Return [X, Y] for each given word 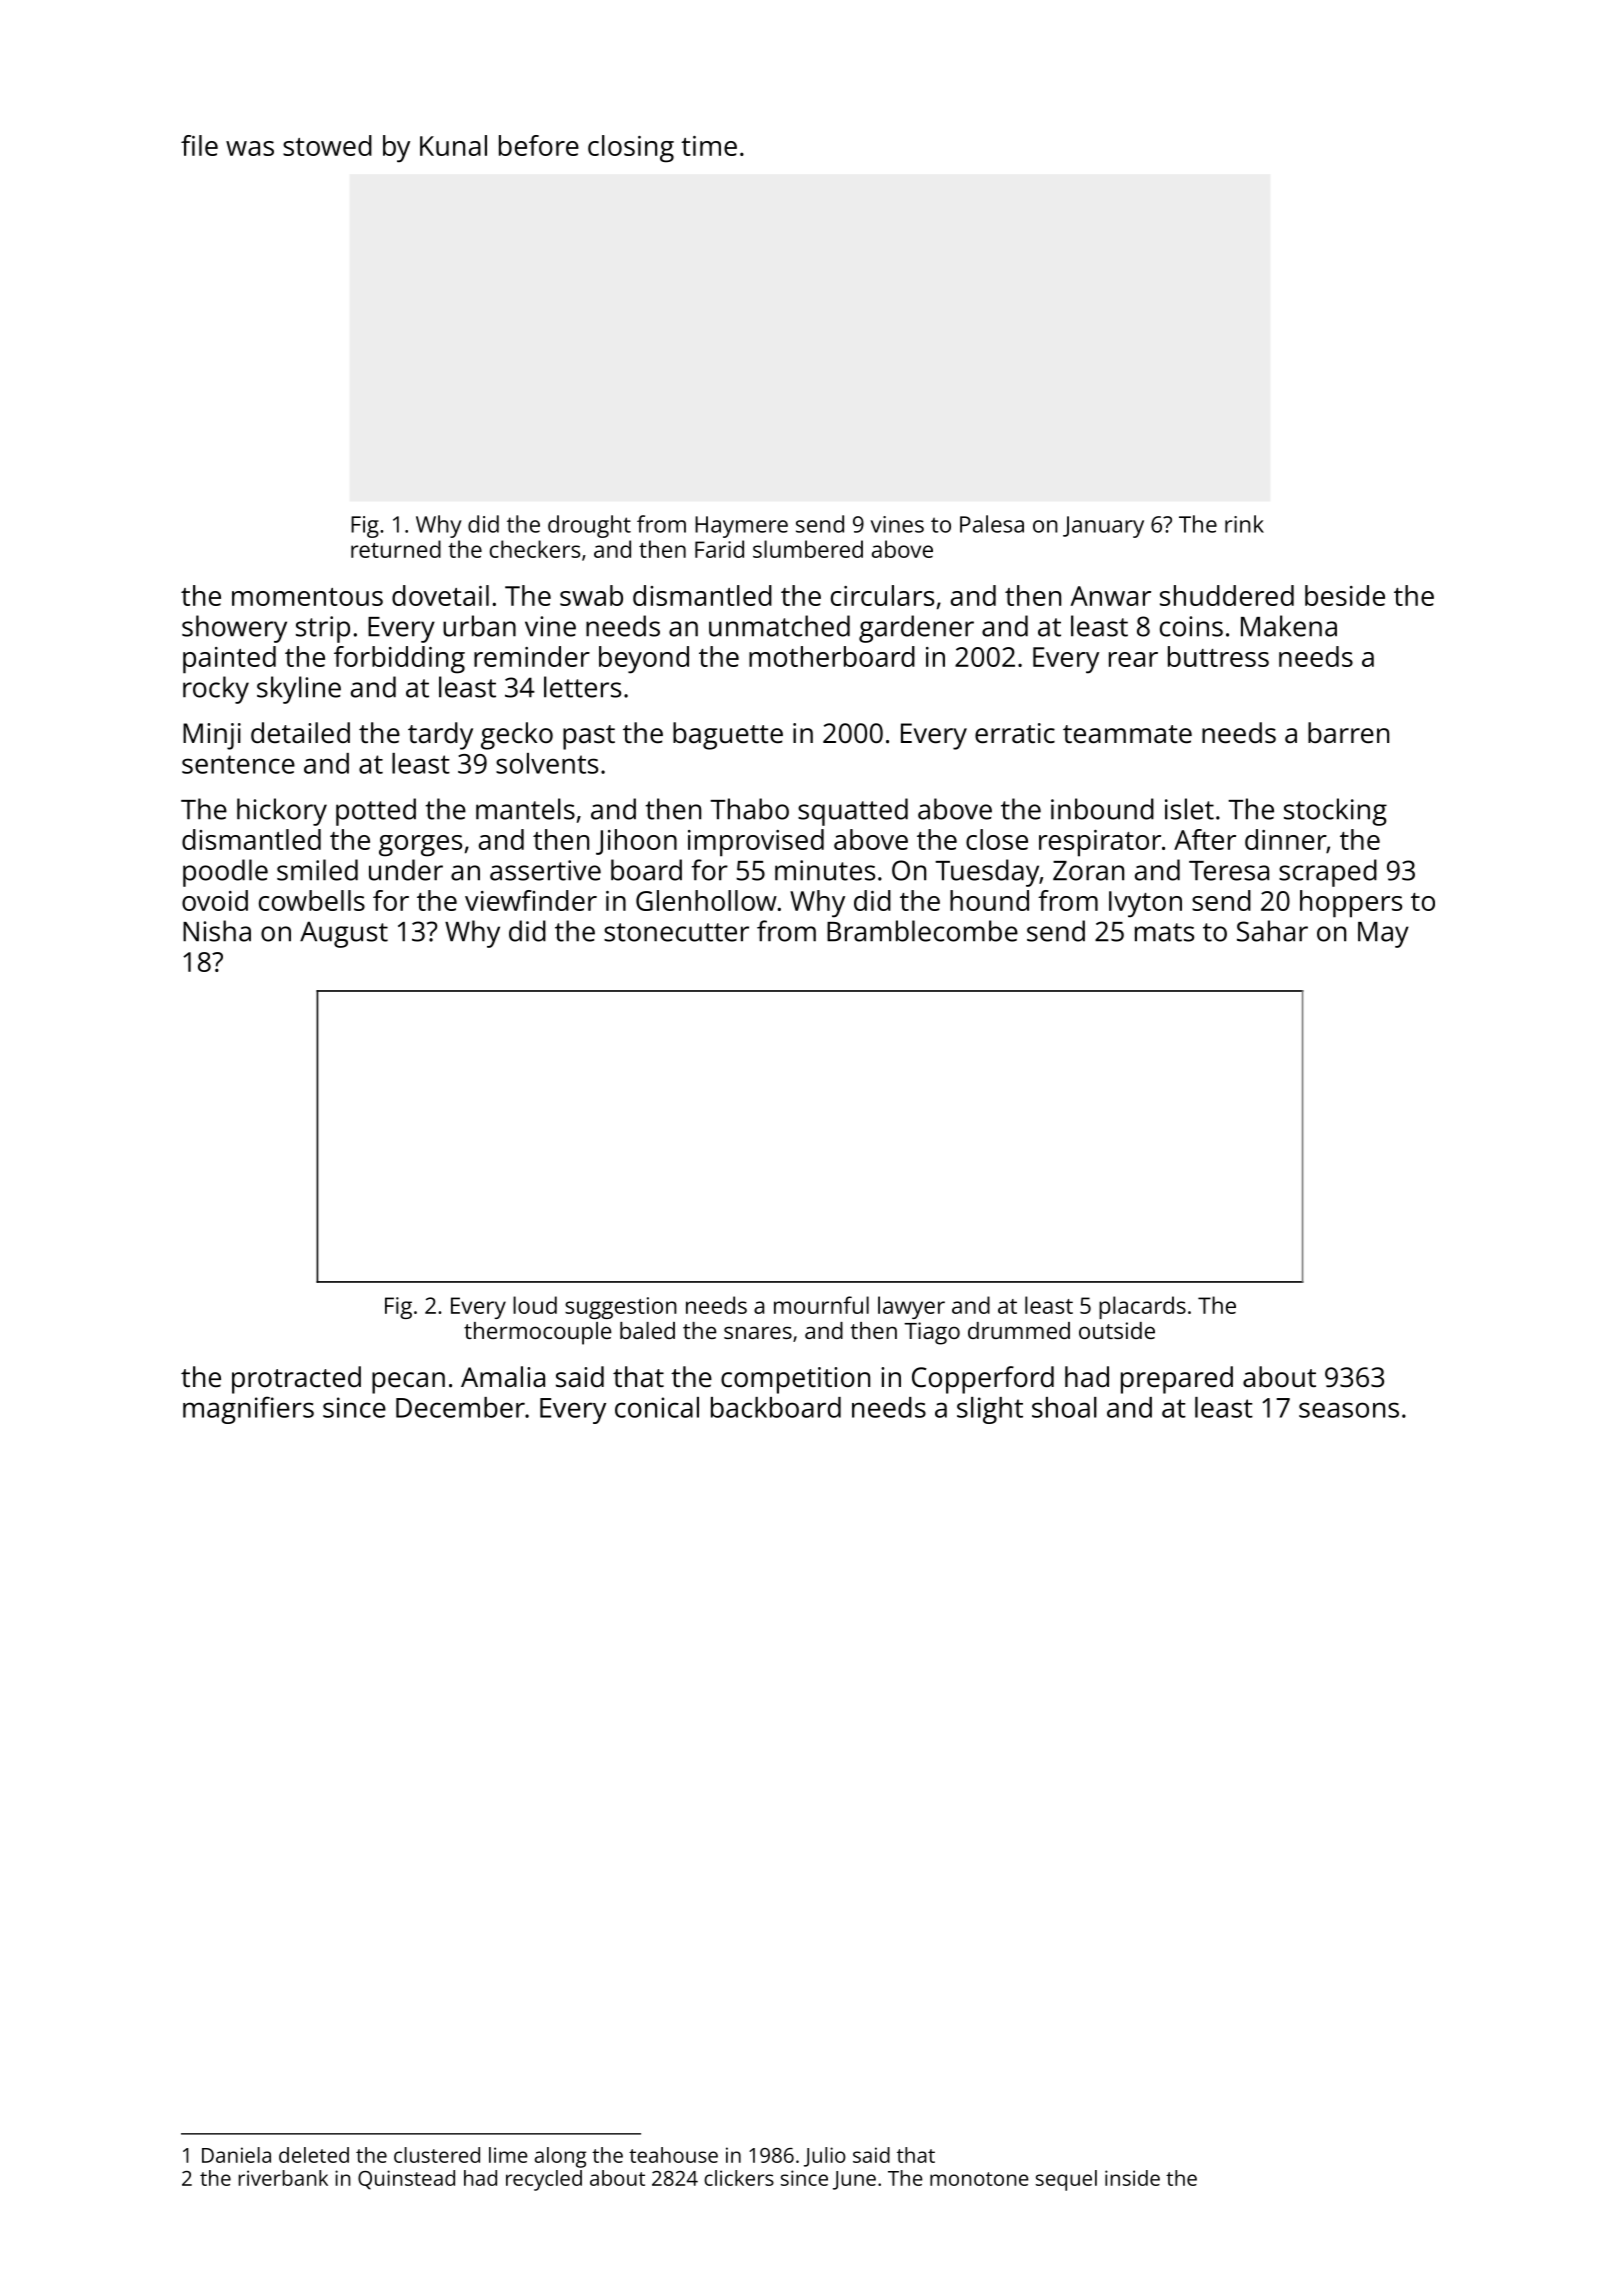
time [709, 146]
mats [1164, 932]
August [344, 934]
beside [1345, 595]
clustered [437, 2155]
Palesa [992, 524]
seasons [1349, 1410]
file [199, 145]
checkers [535, 549]
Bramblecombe [922, 931]
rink [1244, 524]
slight [990, 1410]
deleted [314, 2155]
